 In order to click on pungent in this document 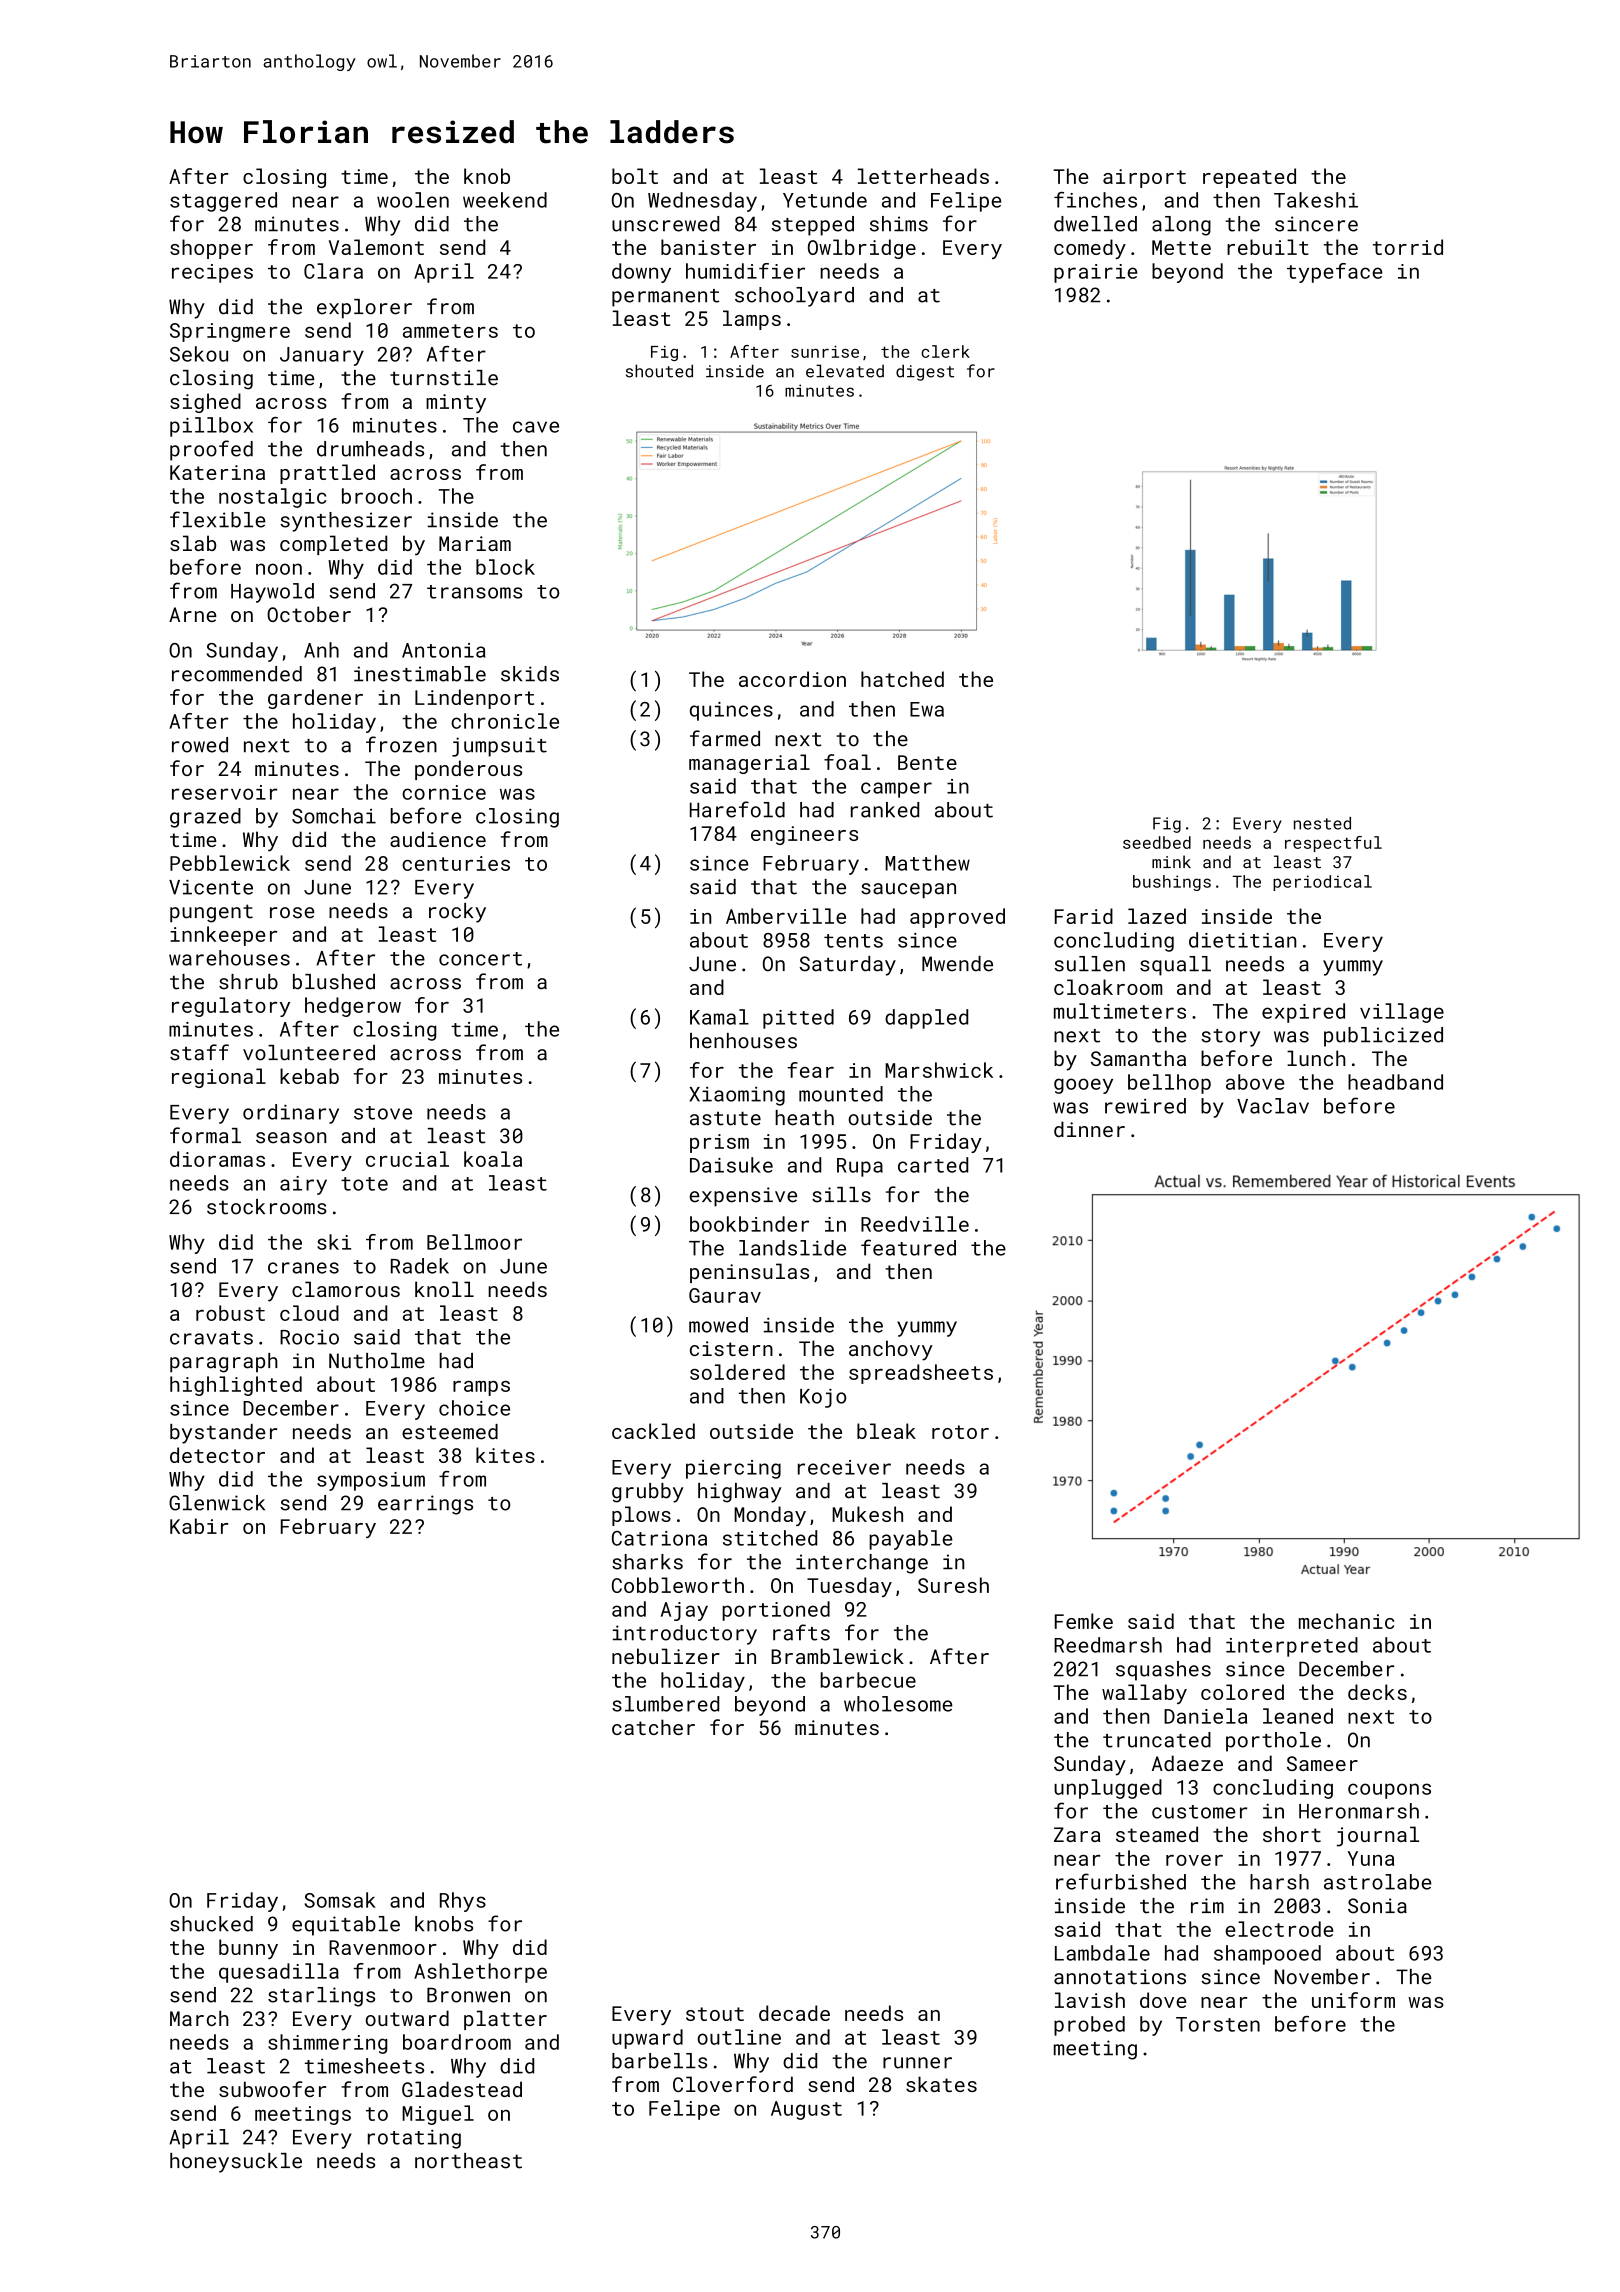, I will do `click(211, 913)`.
